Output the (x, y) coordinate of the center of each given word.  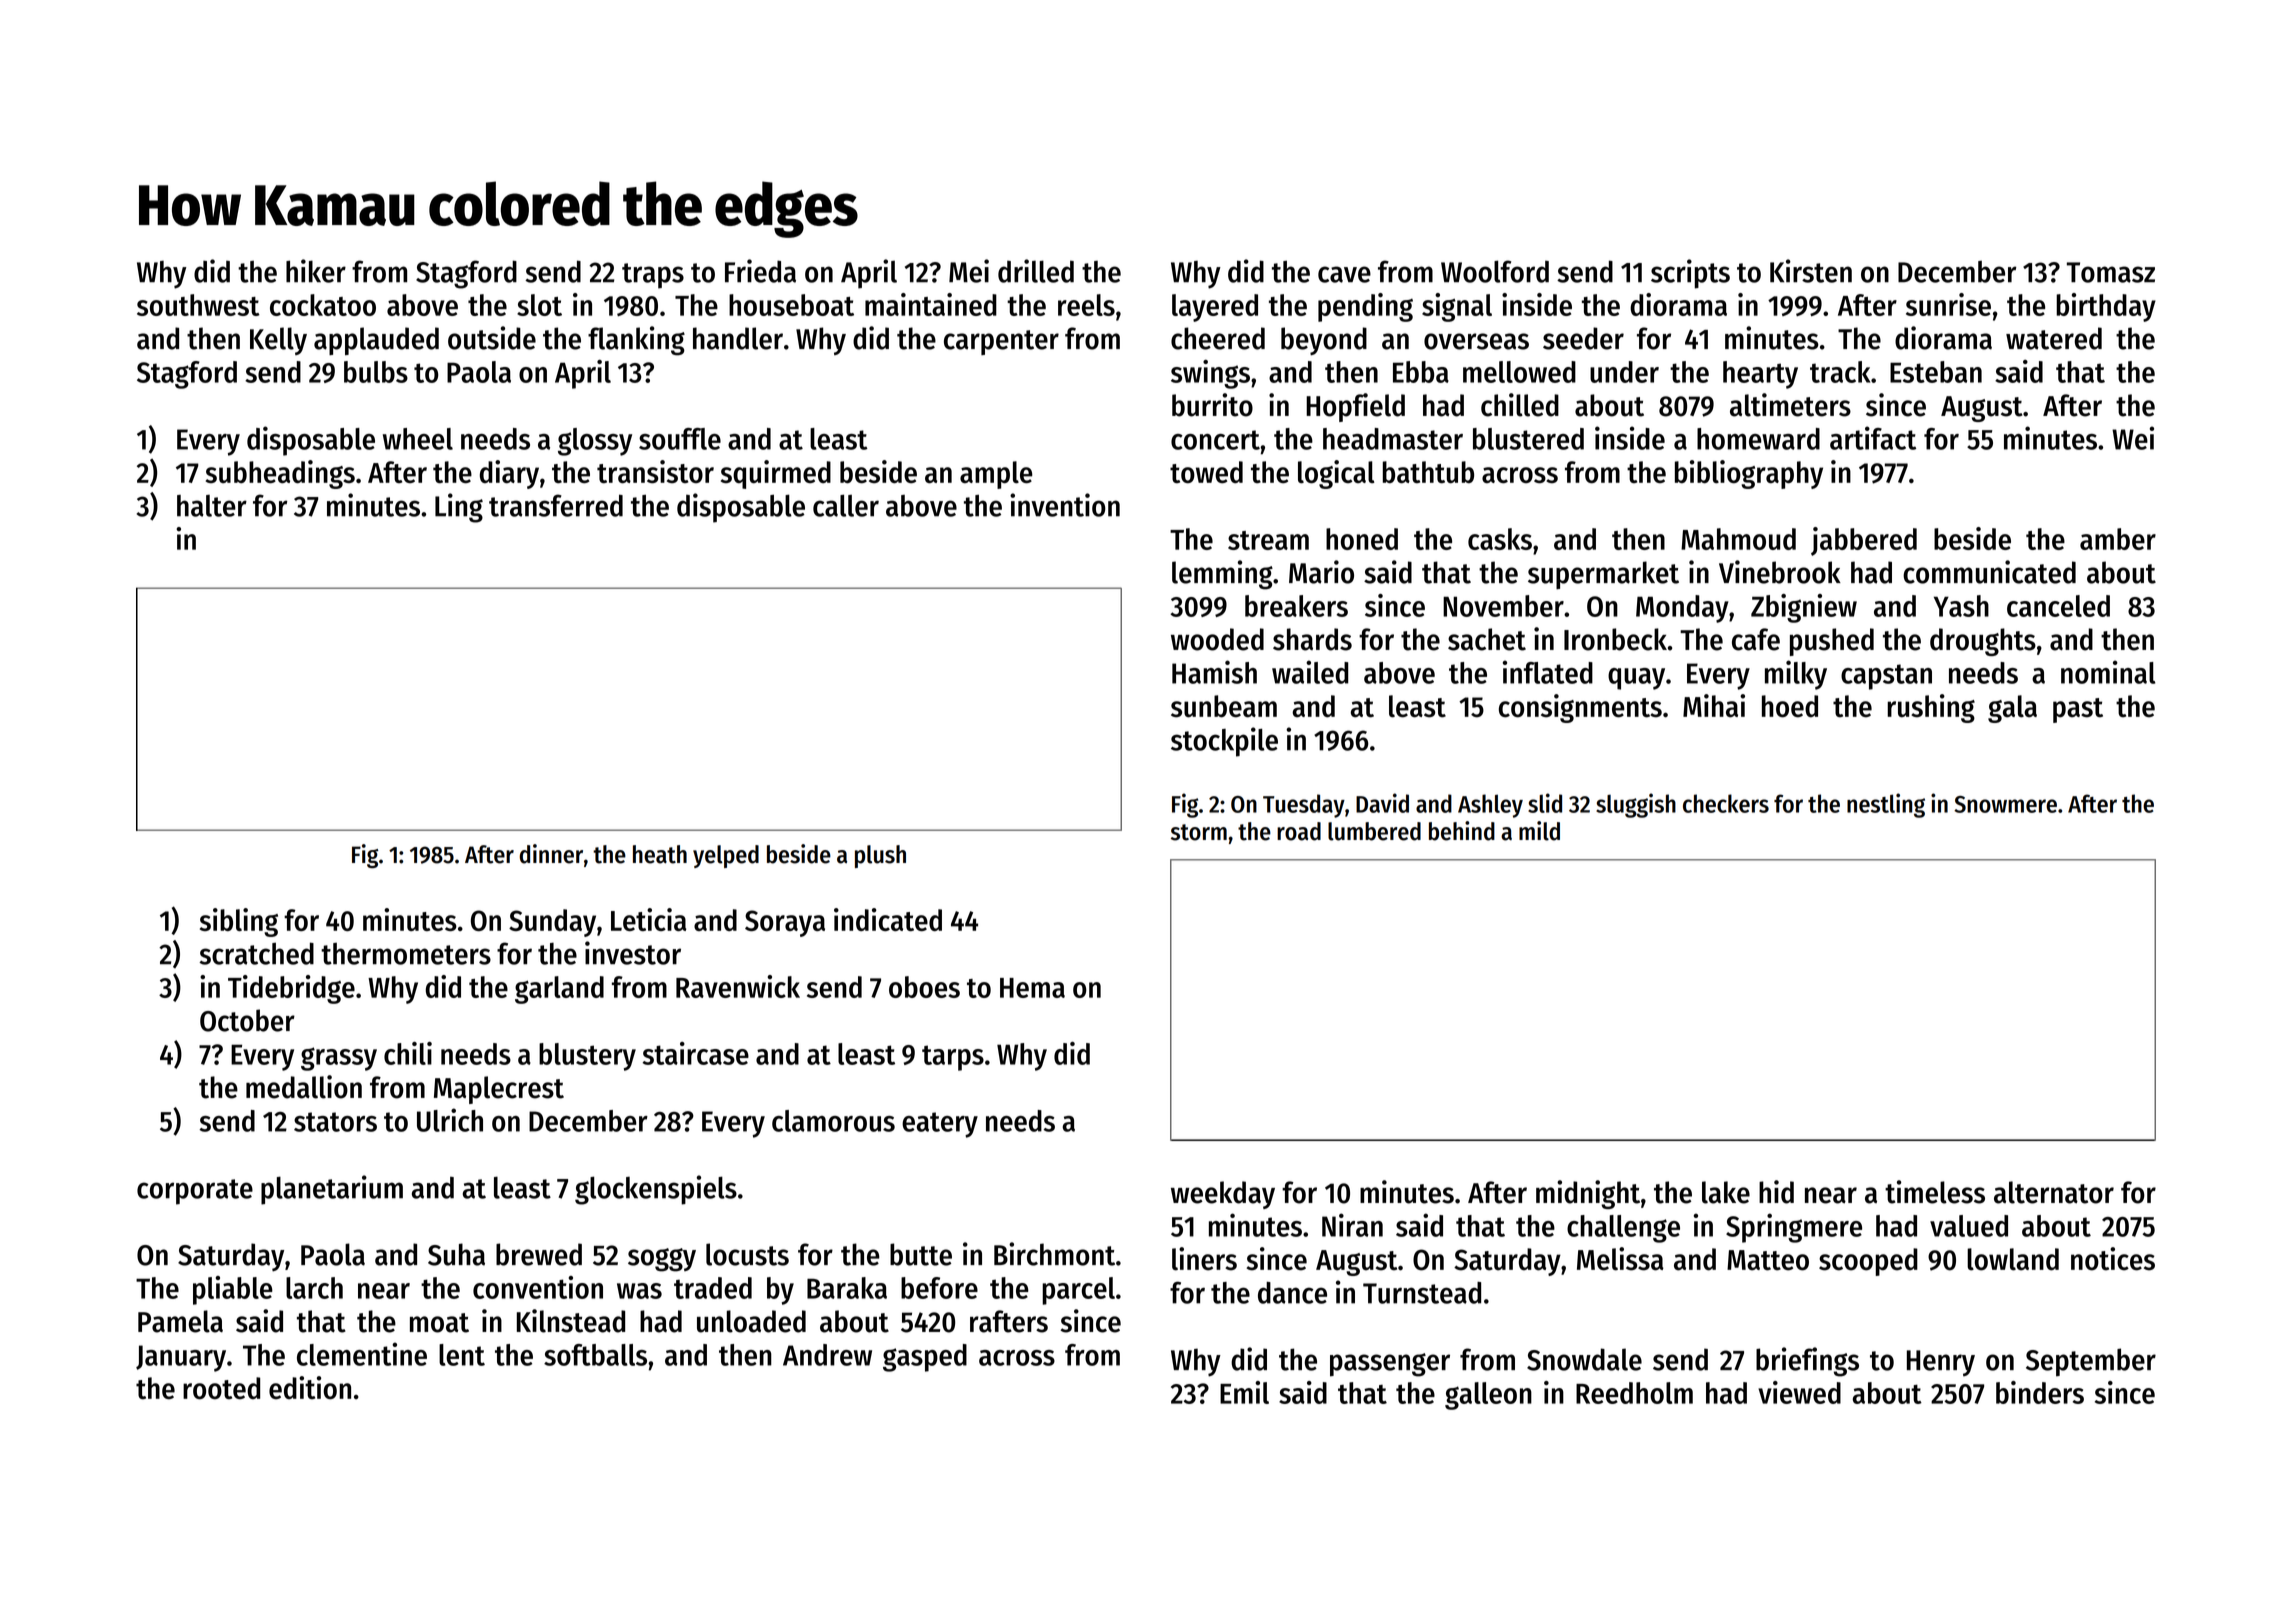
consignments (1580, 708)
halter (212, 506)
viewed (1799, 1392)
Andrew (827, 1355)
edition (310, 1388)
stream (1268, 540)
